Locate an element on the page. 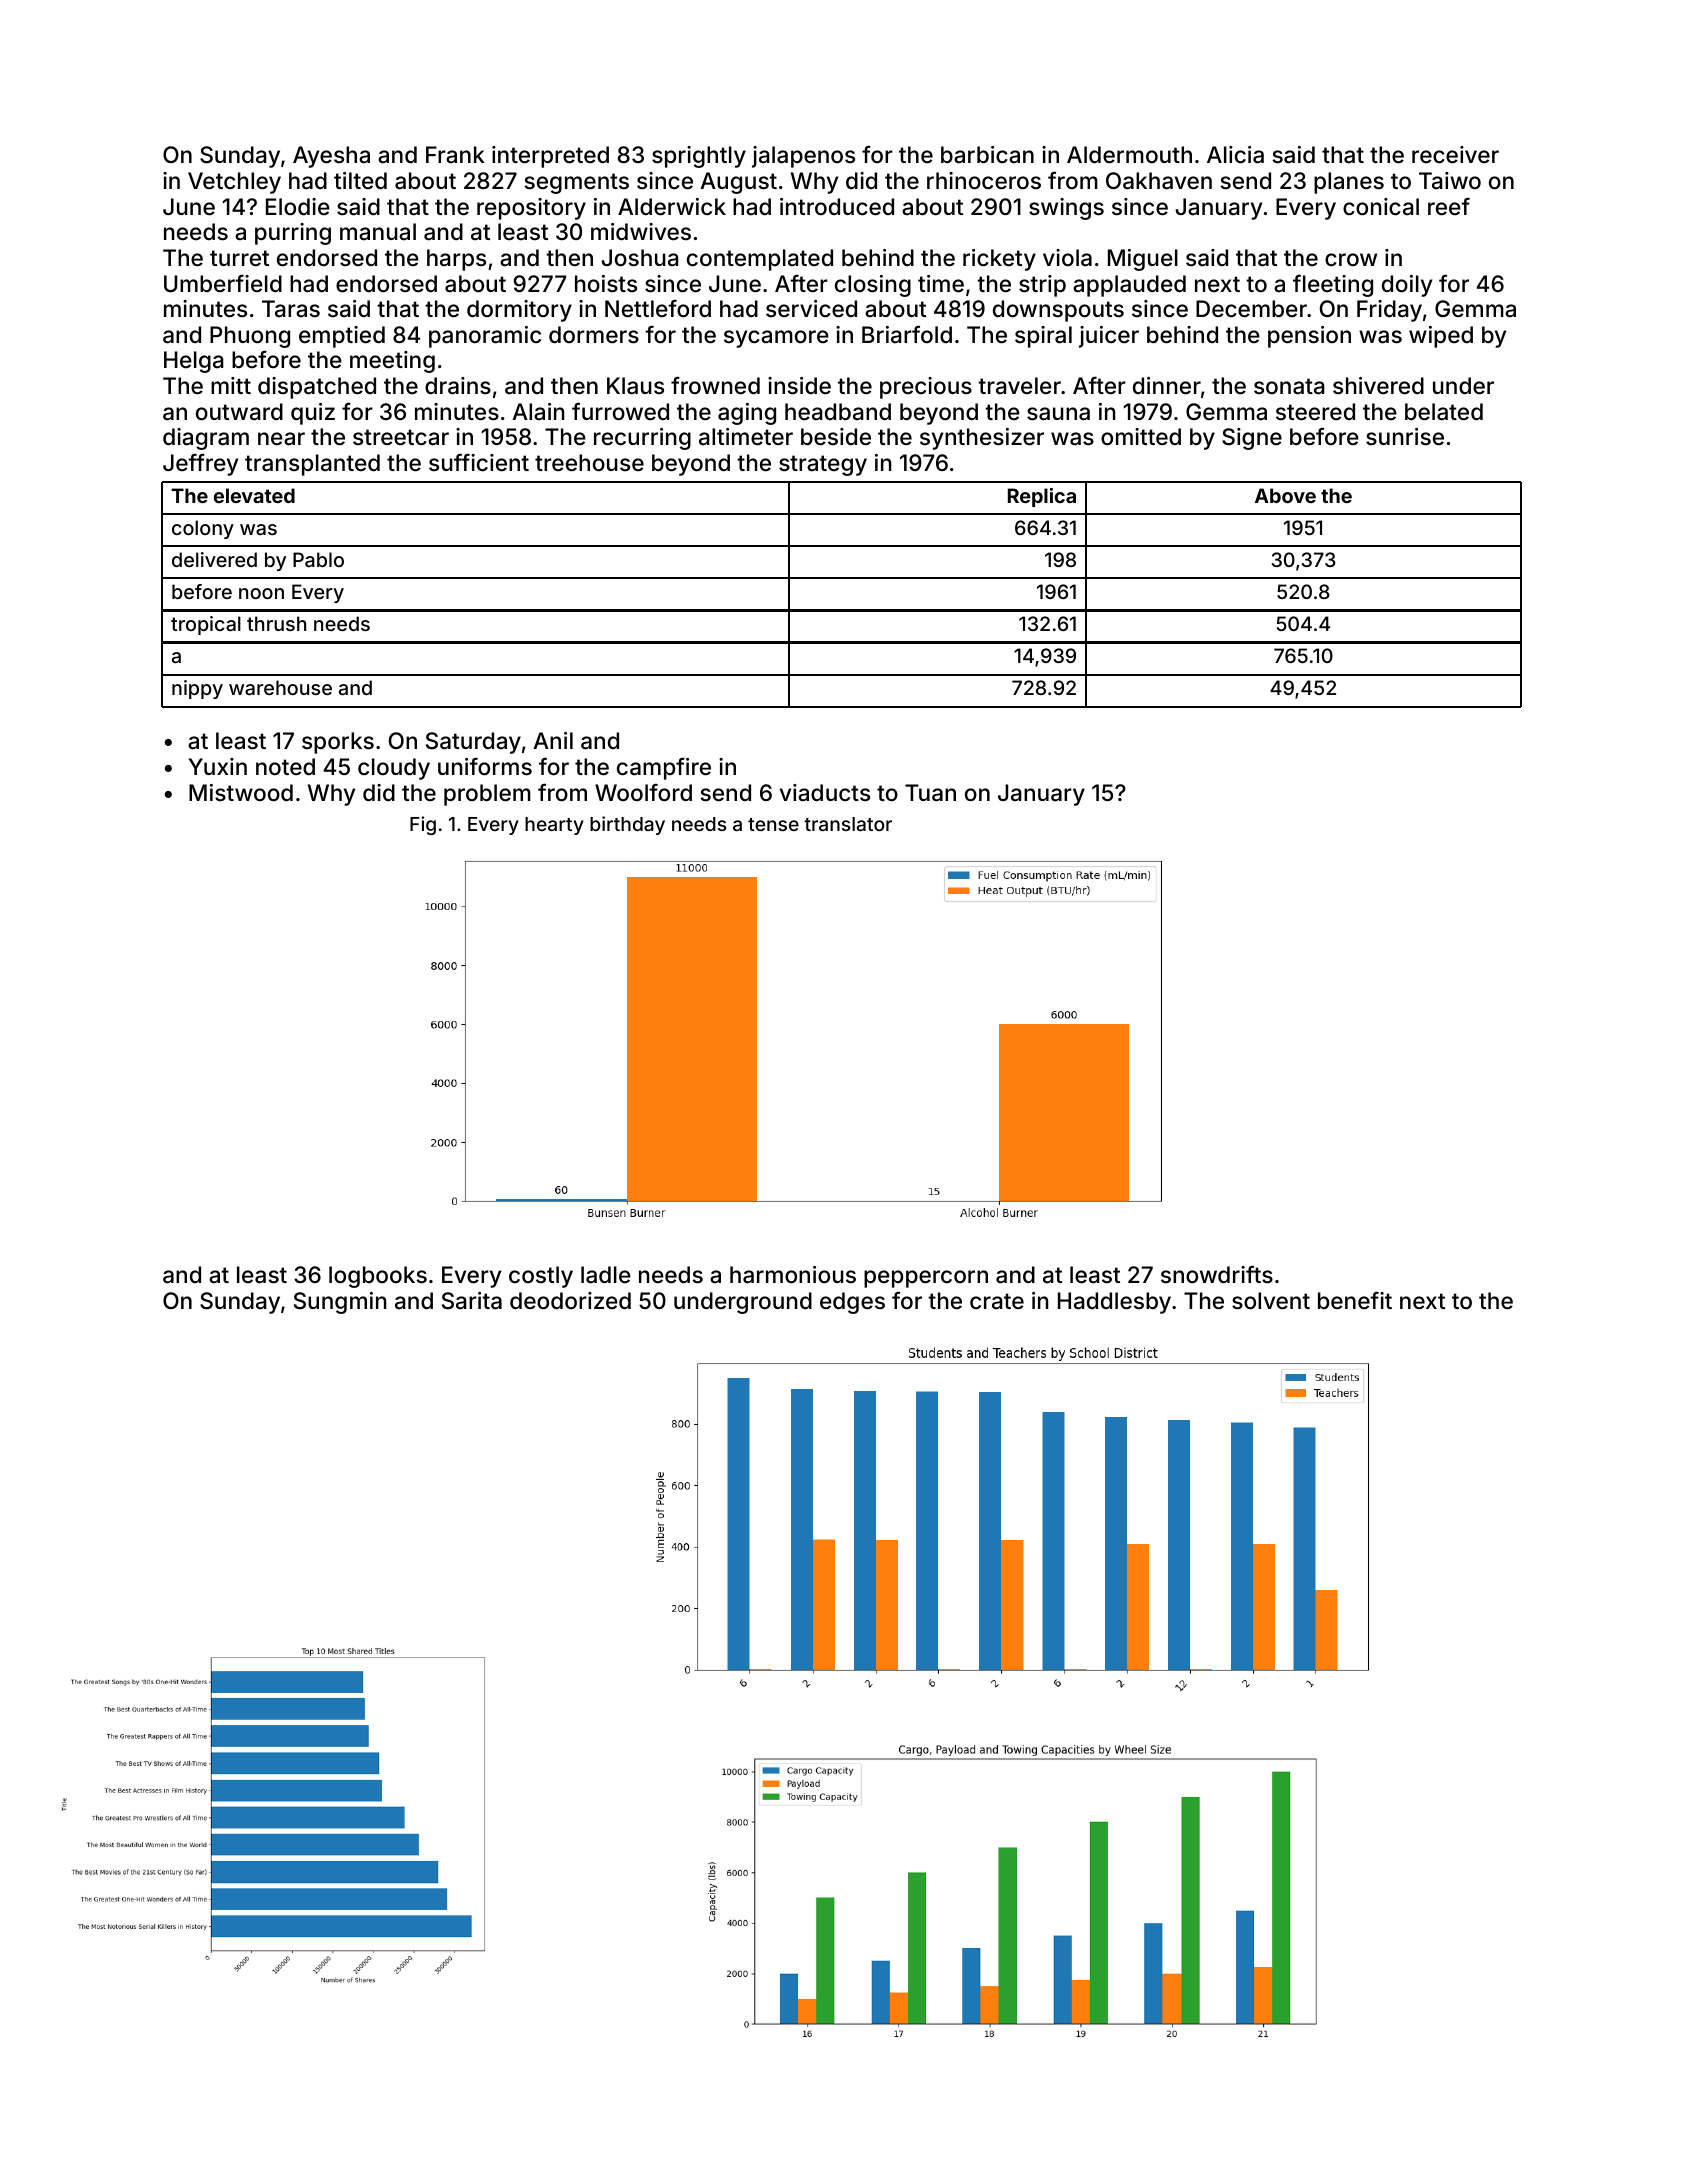  precious is located at coordinates (926, 388).
